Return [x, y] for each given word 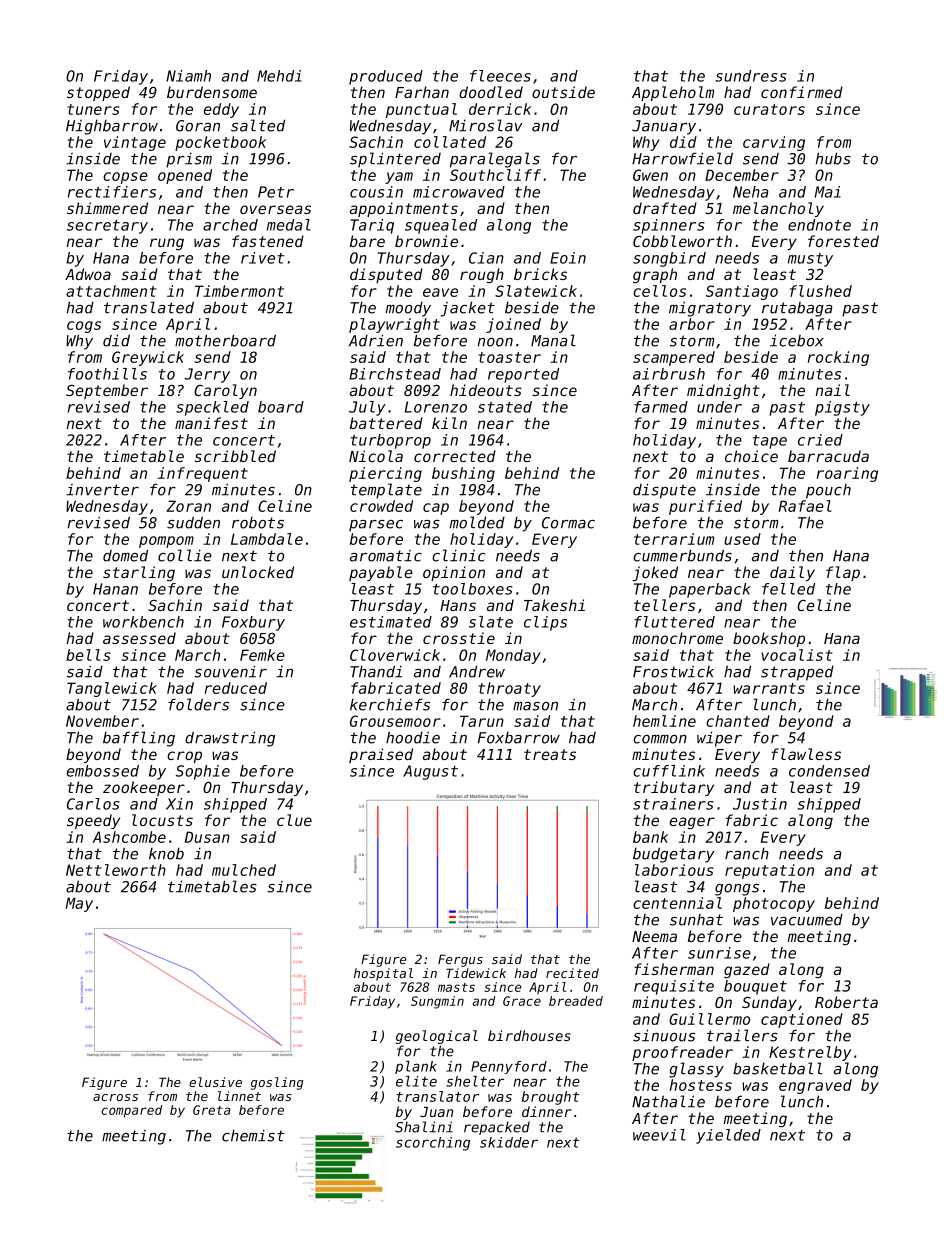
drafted [665, 208]
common [660, 739]
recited [572, 973]
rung [167, 244]
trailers [742, 1035]
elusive [215, 1082]
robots [258, 523]
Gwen [650, 175]
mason [535, 706]
